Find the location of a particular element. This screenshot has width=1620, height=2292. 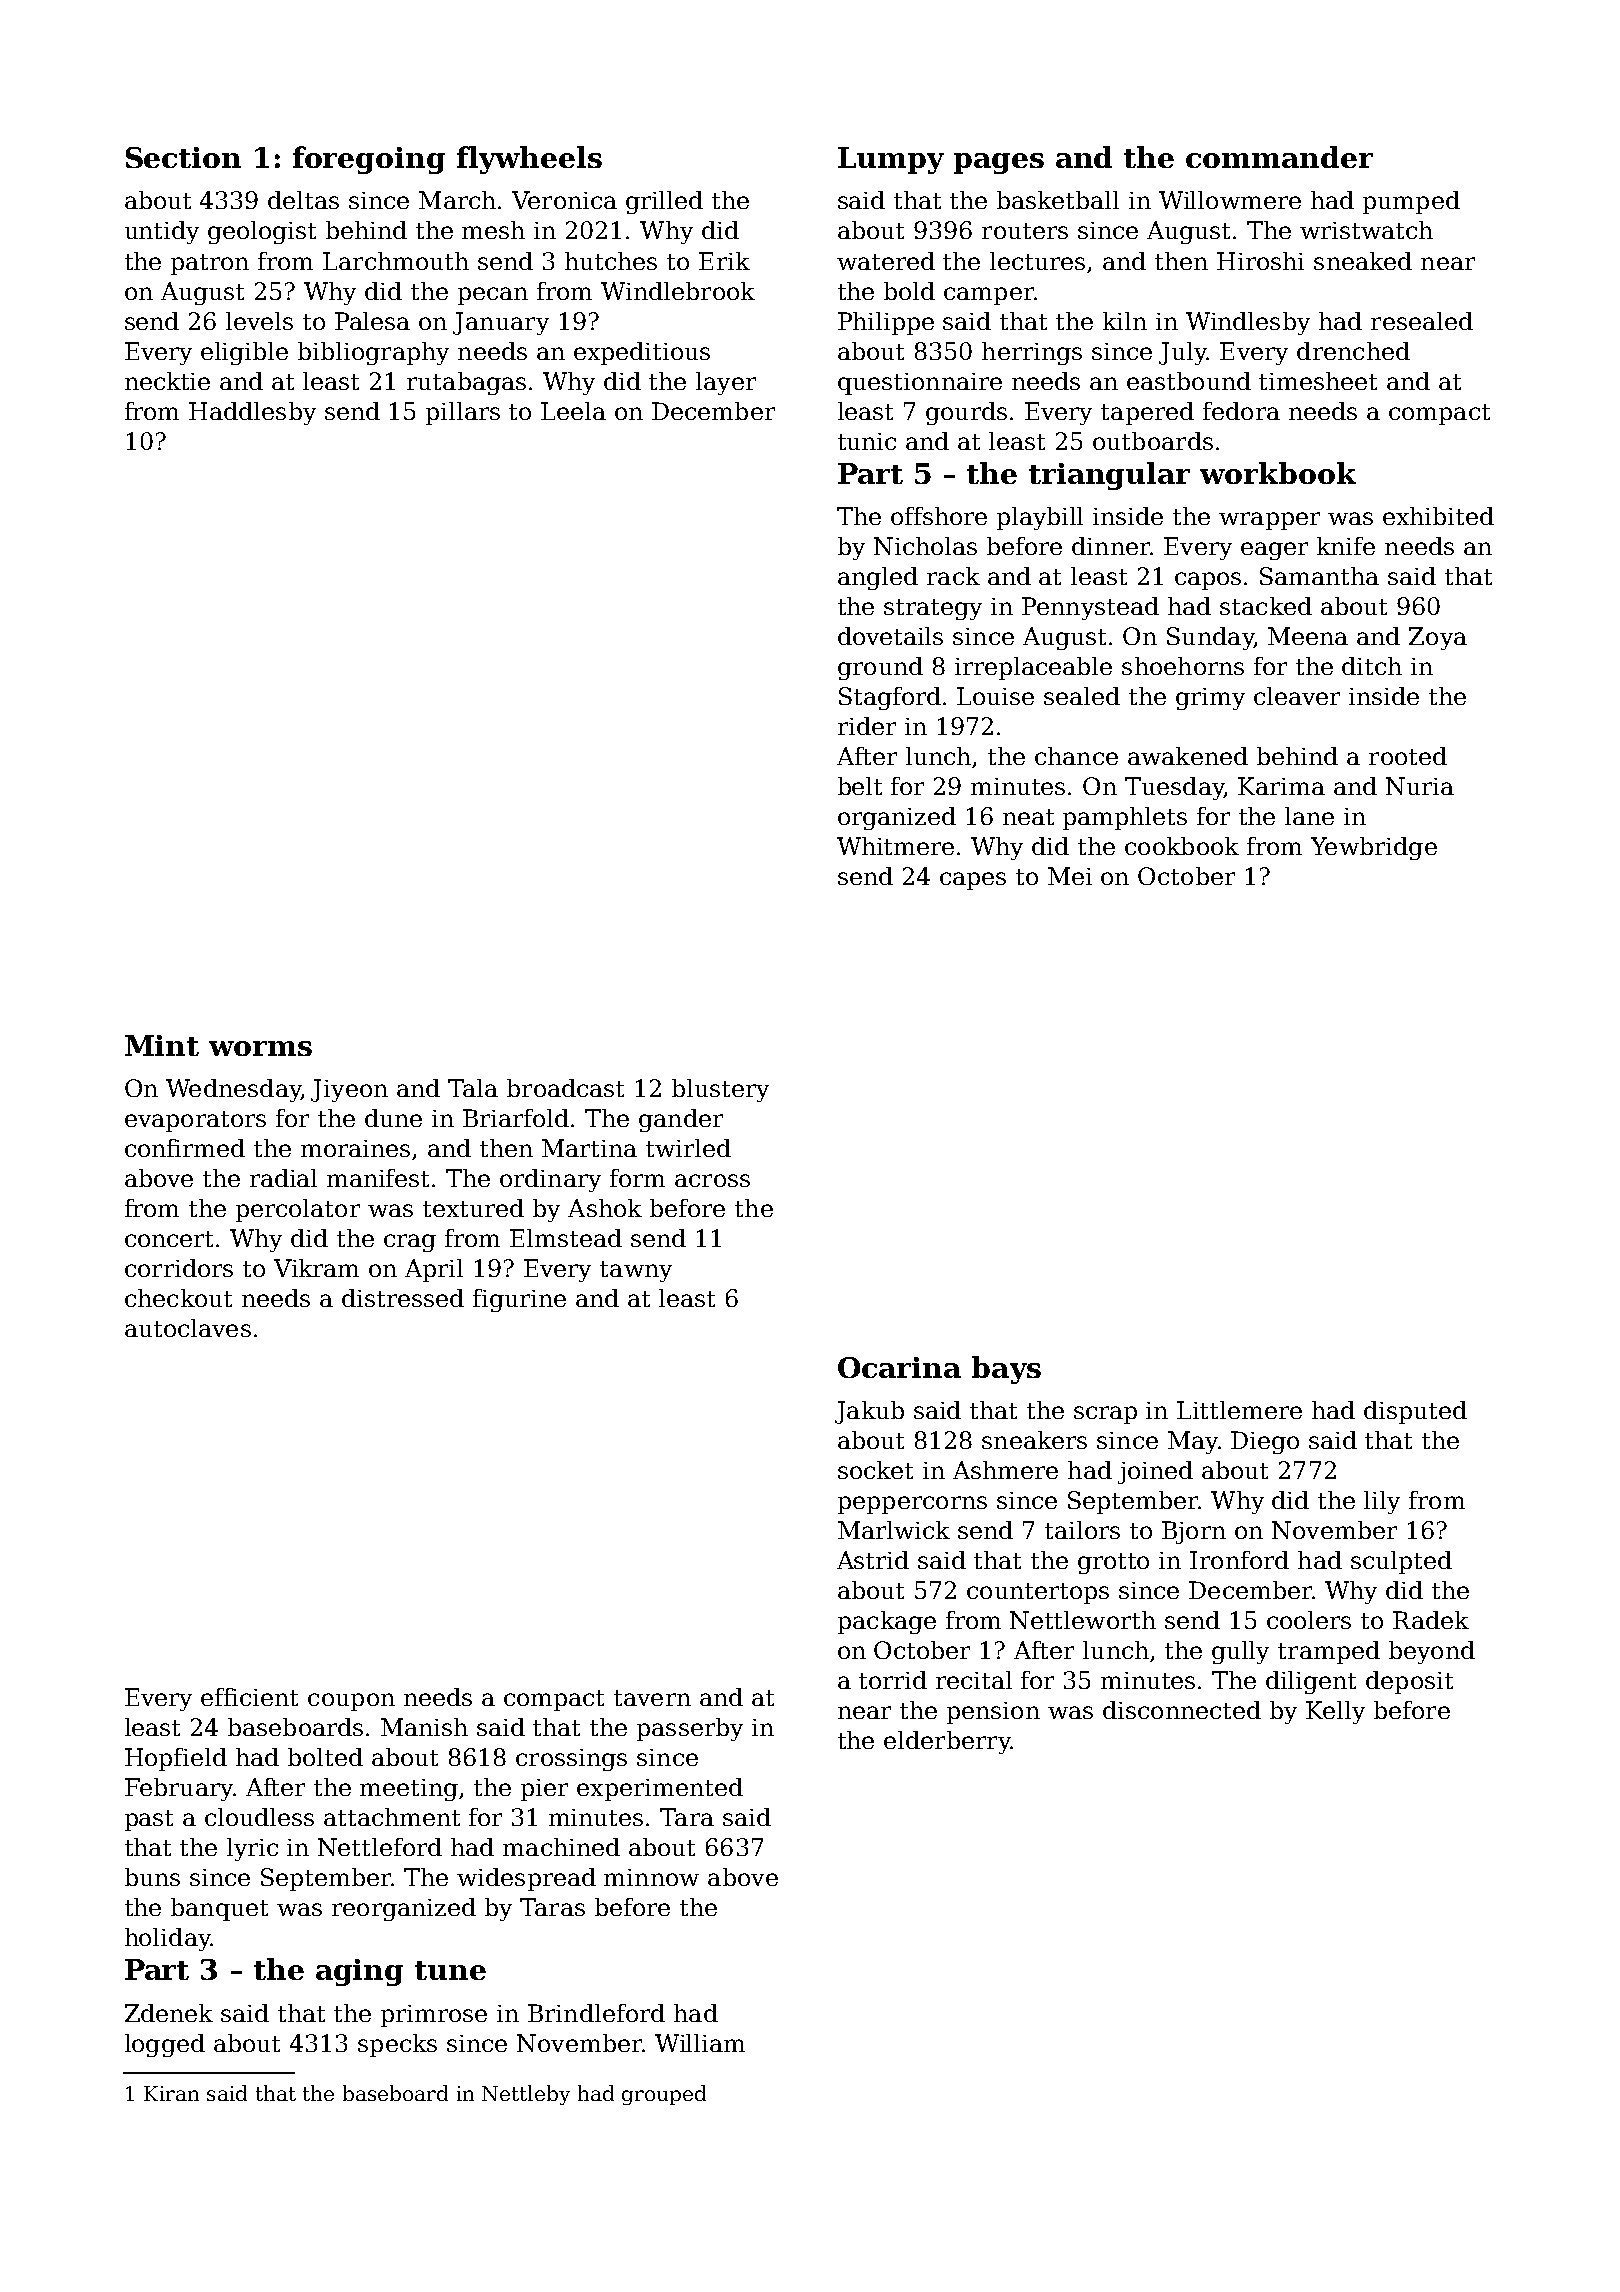

manifest is located at coordinates (378, 1178).
